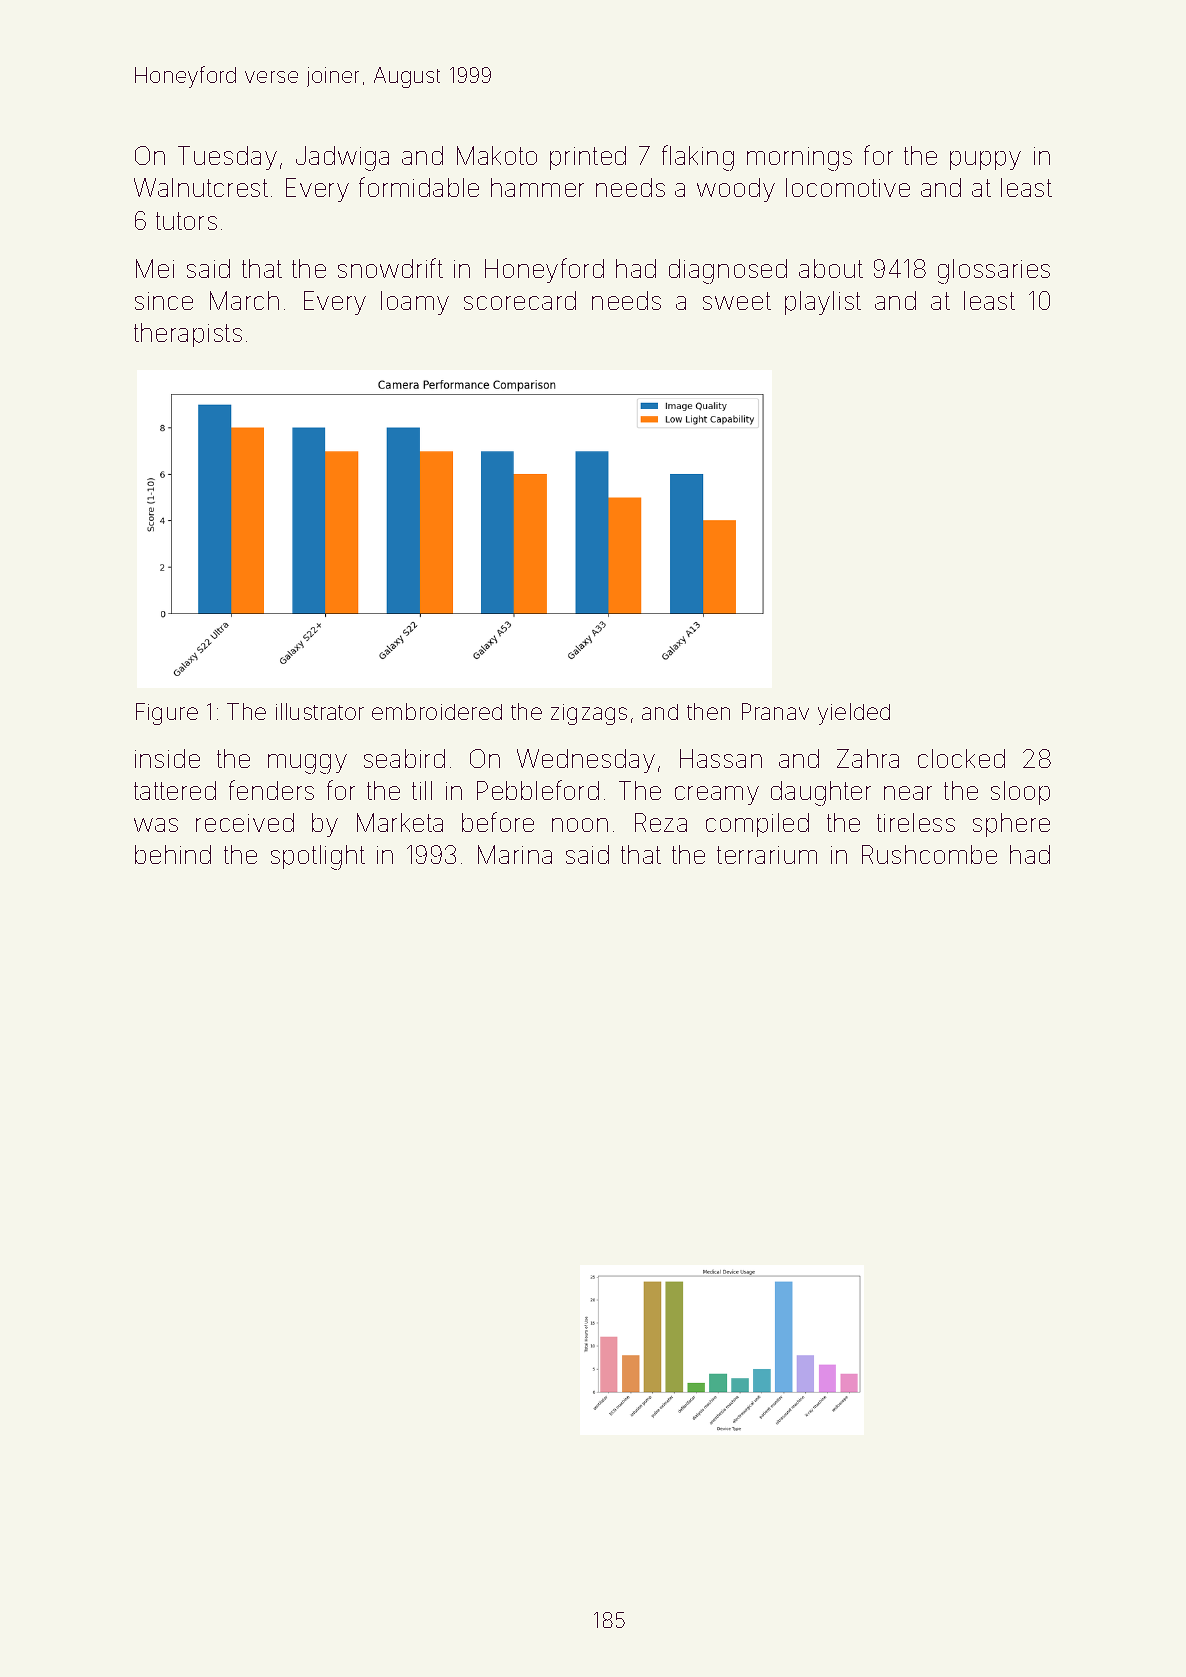 This page has width=1186, height=1677. Describe the element at coordinates (415, 303) in the page. I see `loamy` at that location.
